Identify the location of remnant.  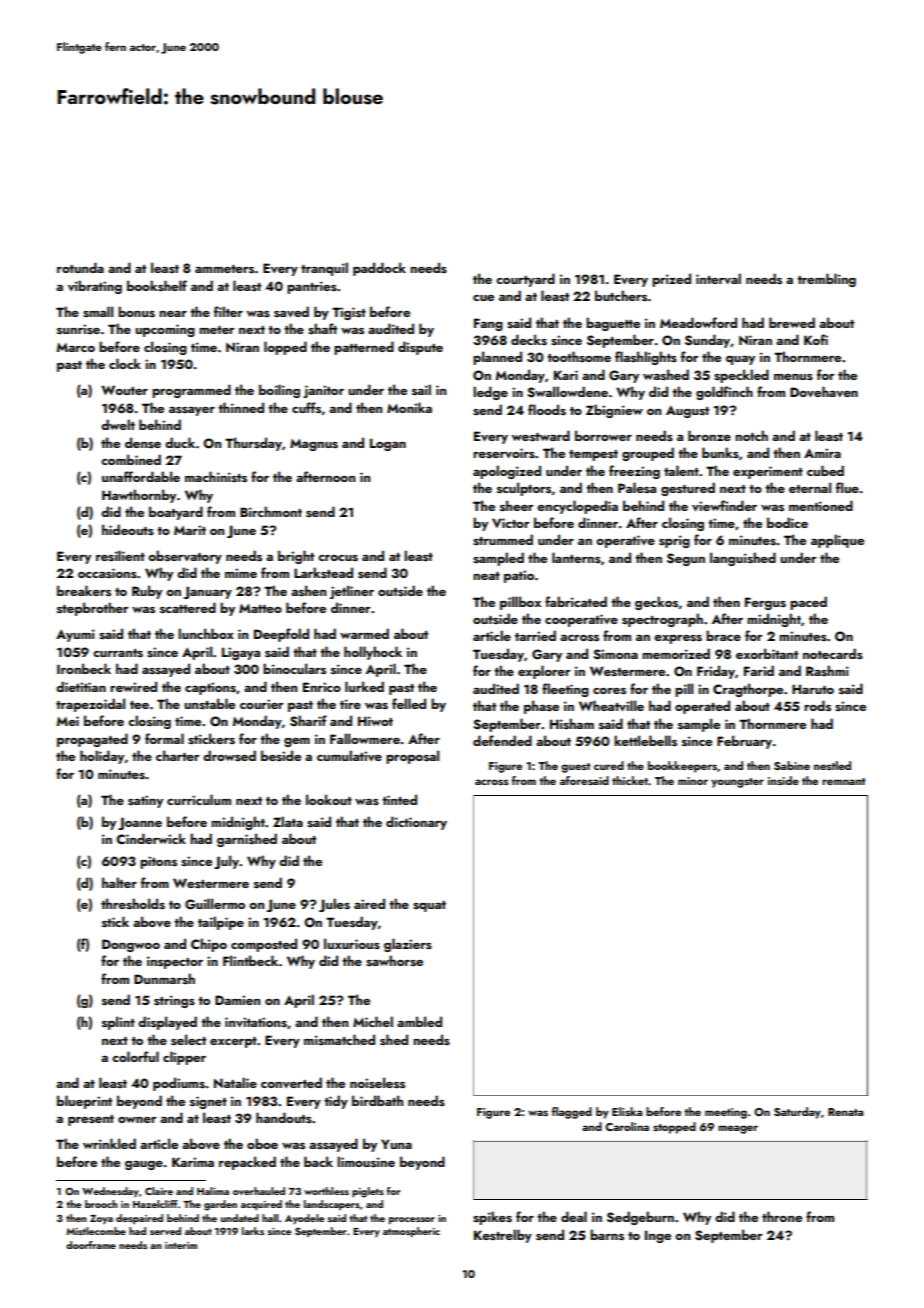
(844, 781).
